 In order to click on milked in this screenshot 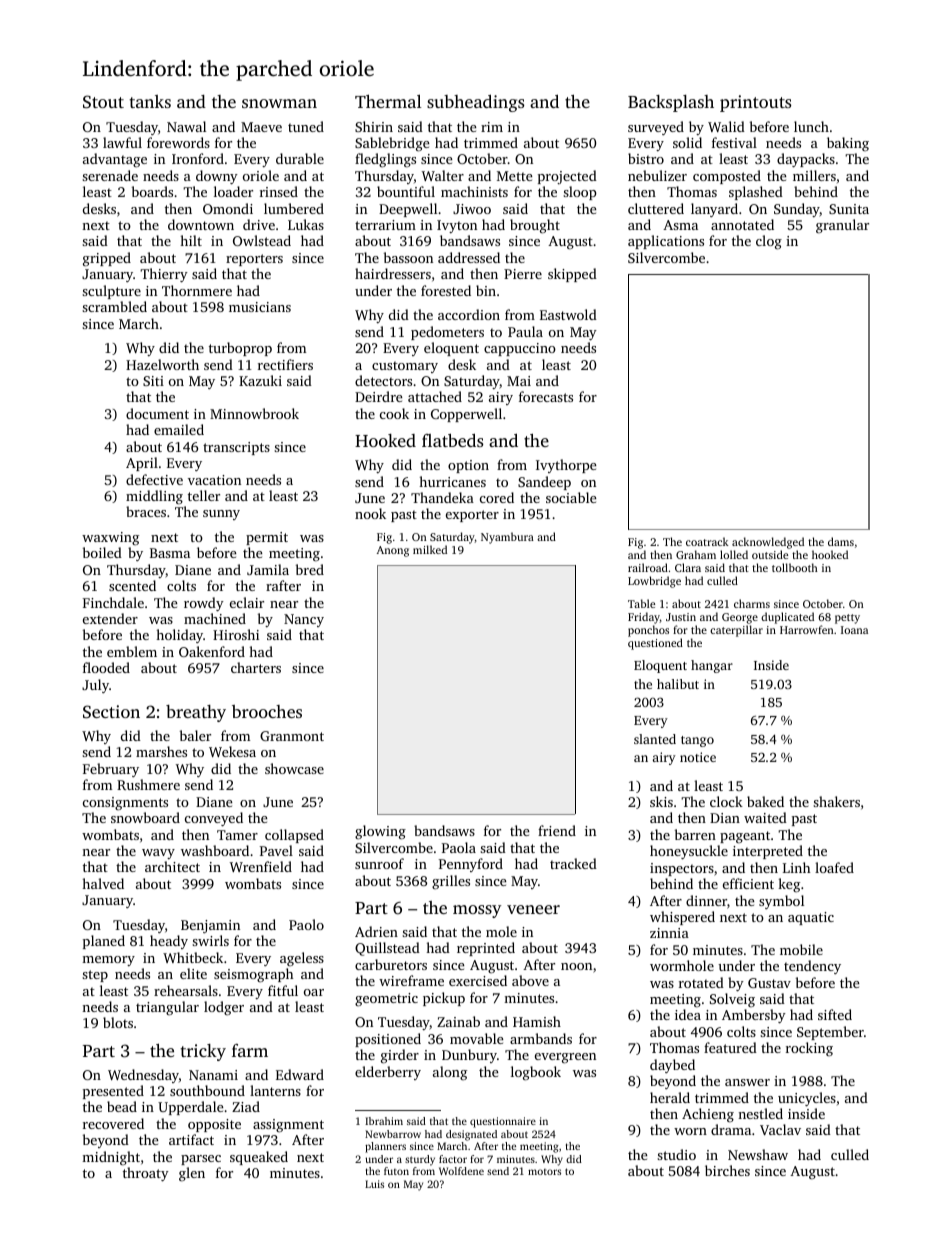, I will do `click(430, 549)`.
